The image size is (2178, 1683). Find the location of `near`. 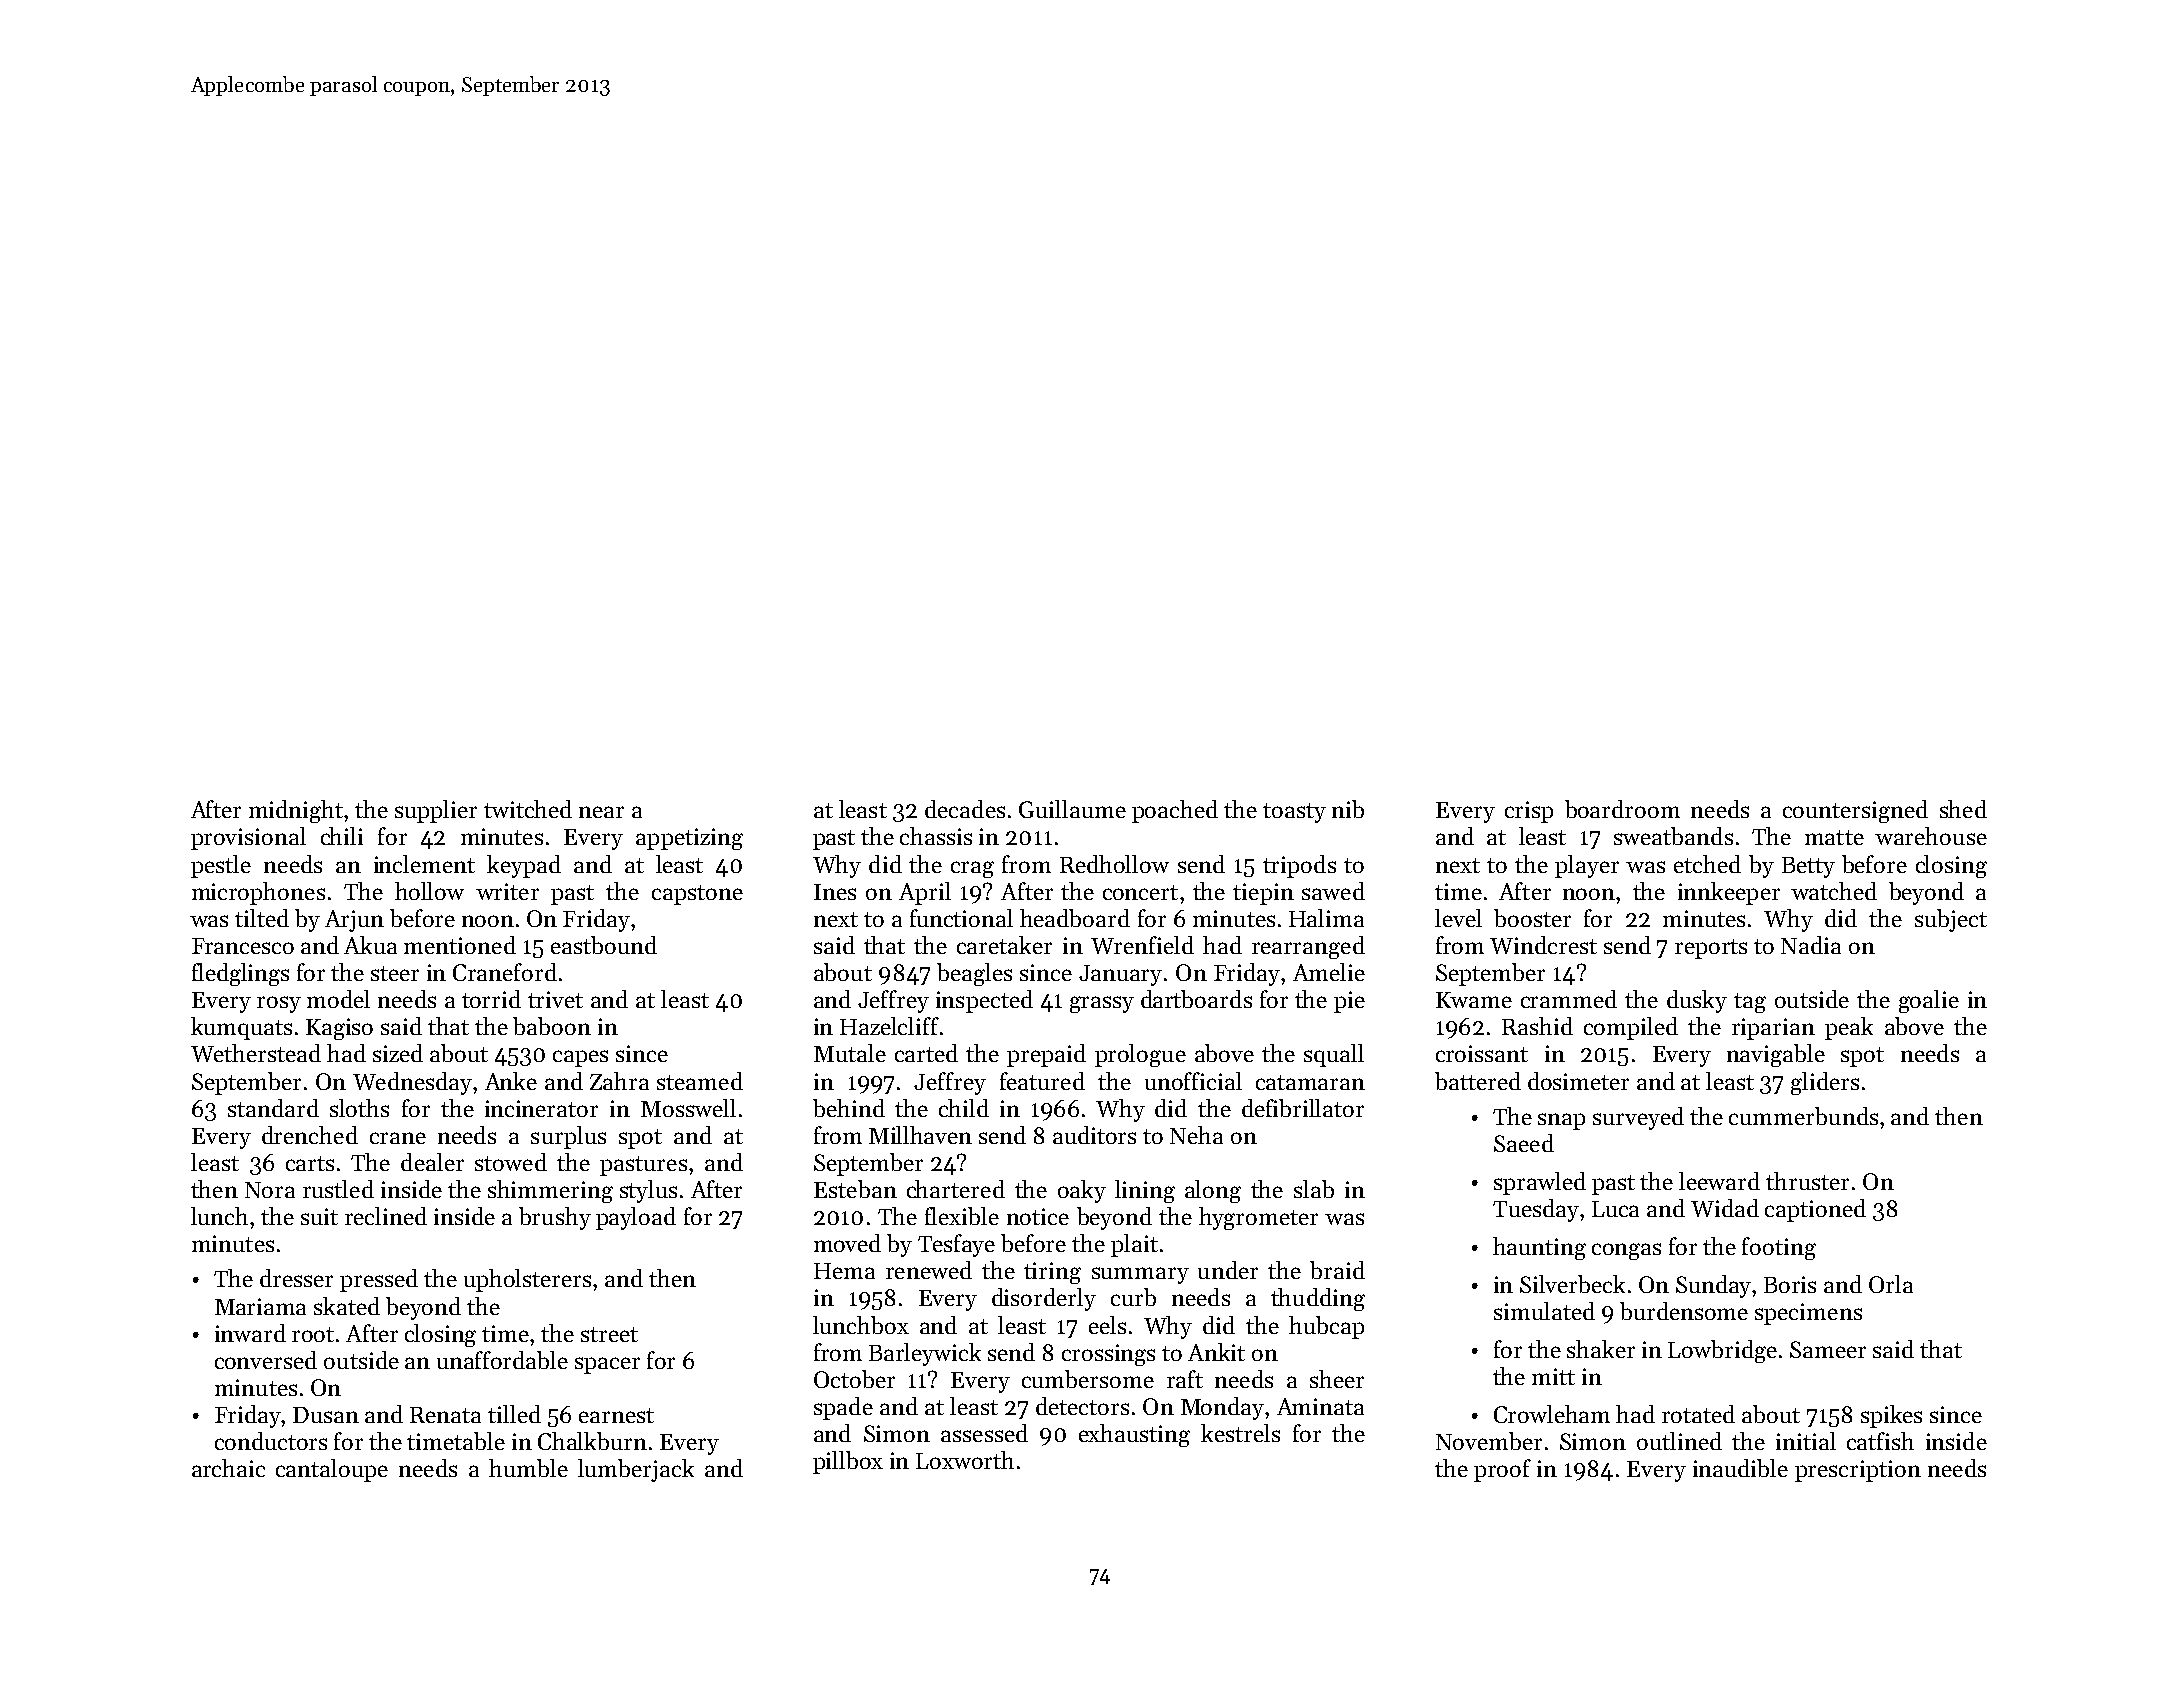

near is located at coordinates (601, 812).
